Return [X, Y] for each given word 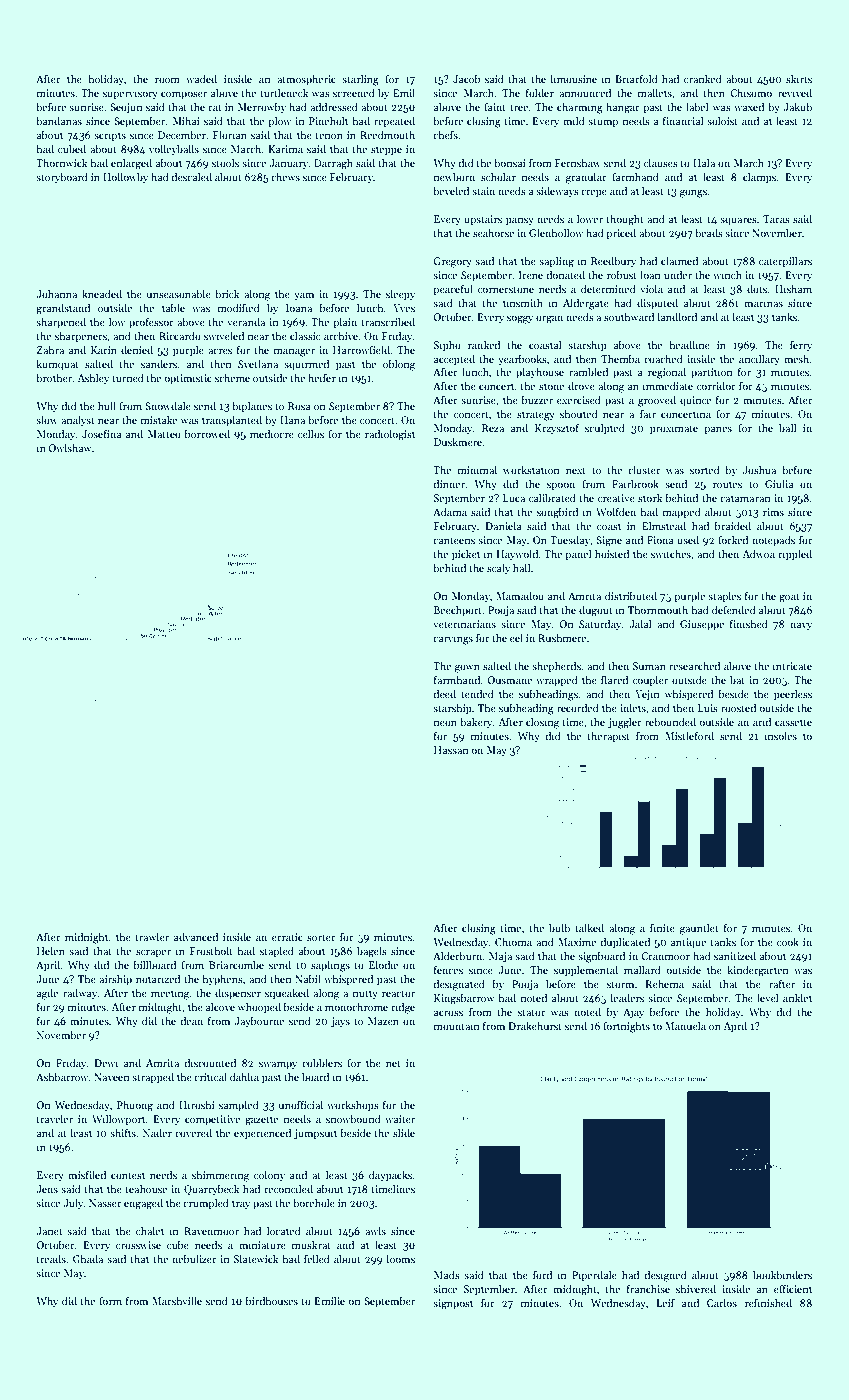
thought [625, 220]
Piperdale [594, 1275]
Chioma [513, 942]
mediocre [272, 433]
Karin [104, 350]
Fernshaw [578, 162]
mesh [796, 359]
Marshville [177, 1300]
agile [47, 994]
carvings [453, 639]
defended [734, 609]
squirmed [306, 364]
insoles [781, 736]
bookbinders [782, 1274]
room [167, 80]
